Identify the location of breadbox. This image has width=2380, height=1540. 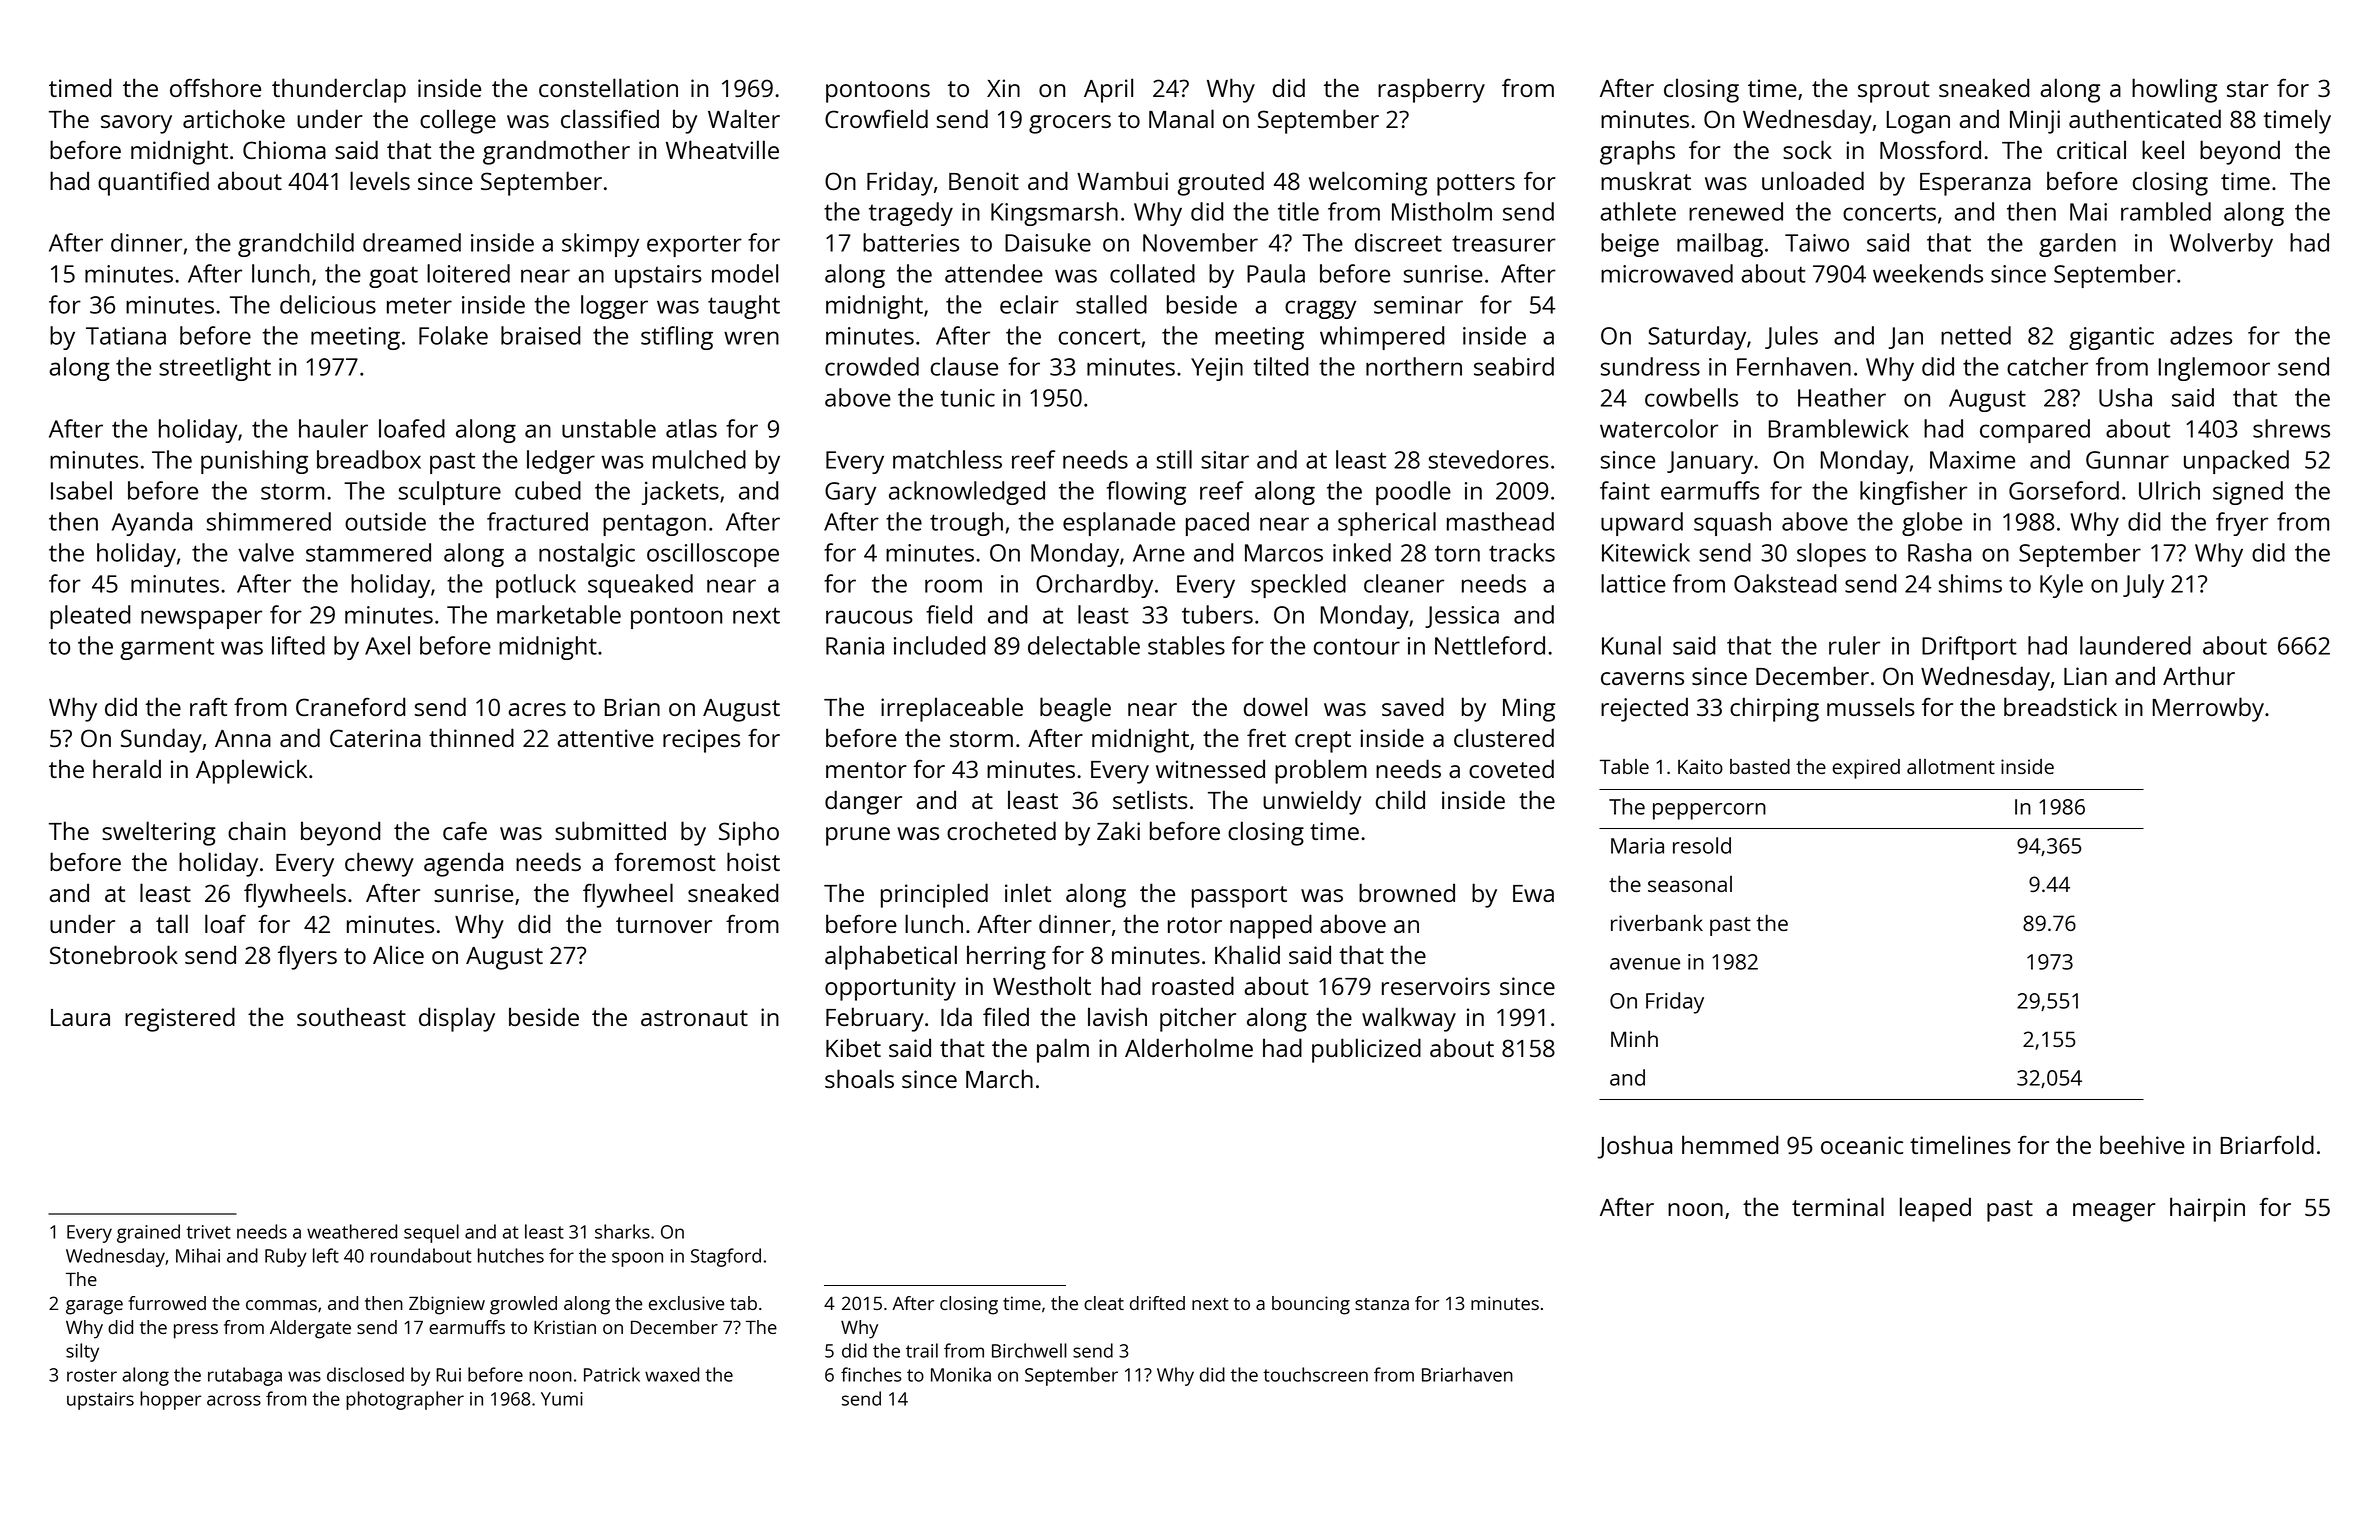
(369, 459).
